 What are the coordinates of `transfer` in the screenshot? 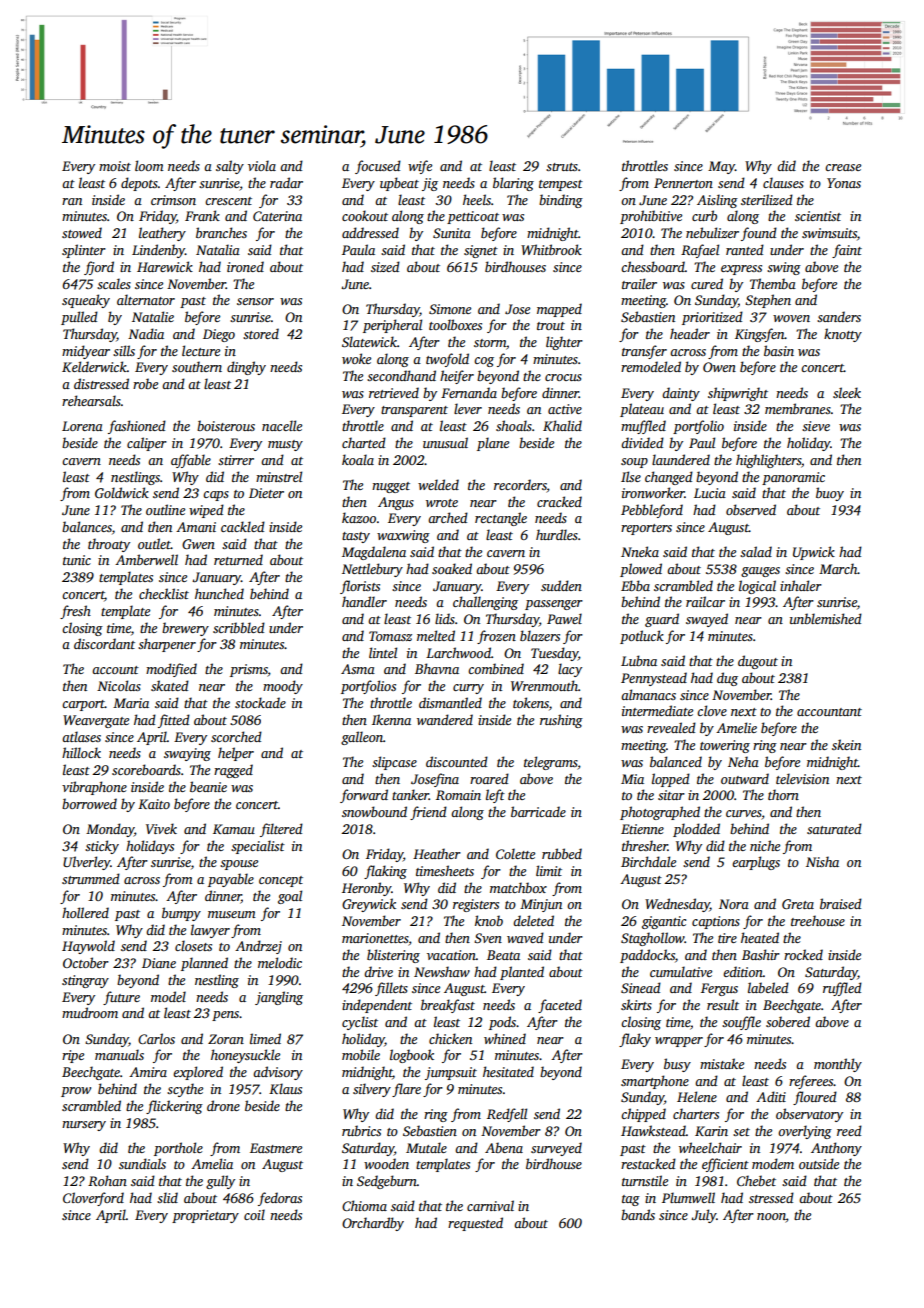 It's located at (644, 352).
